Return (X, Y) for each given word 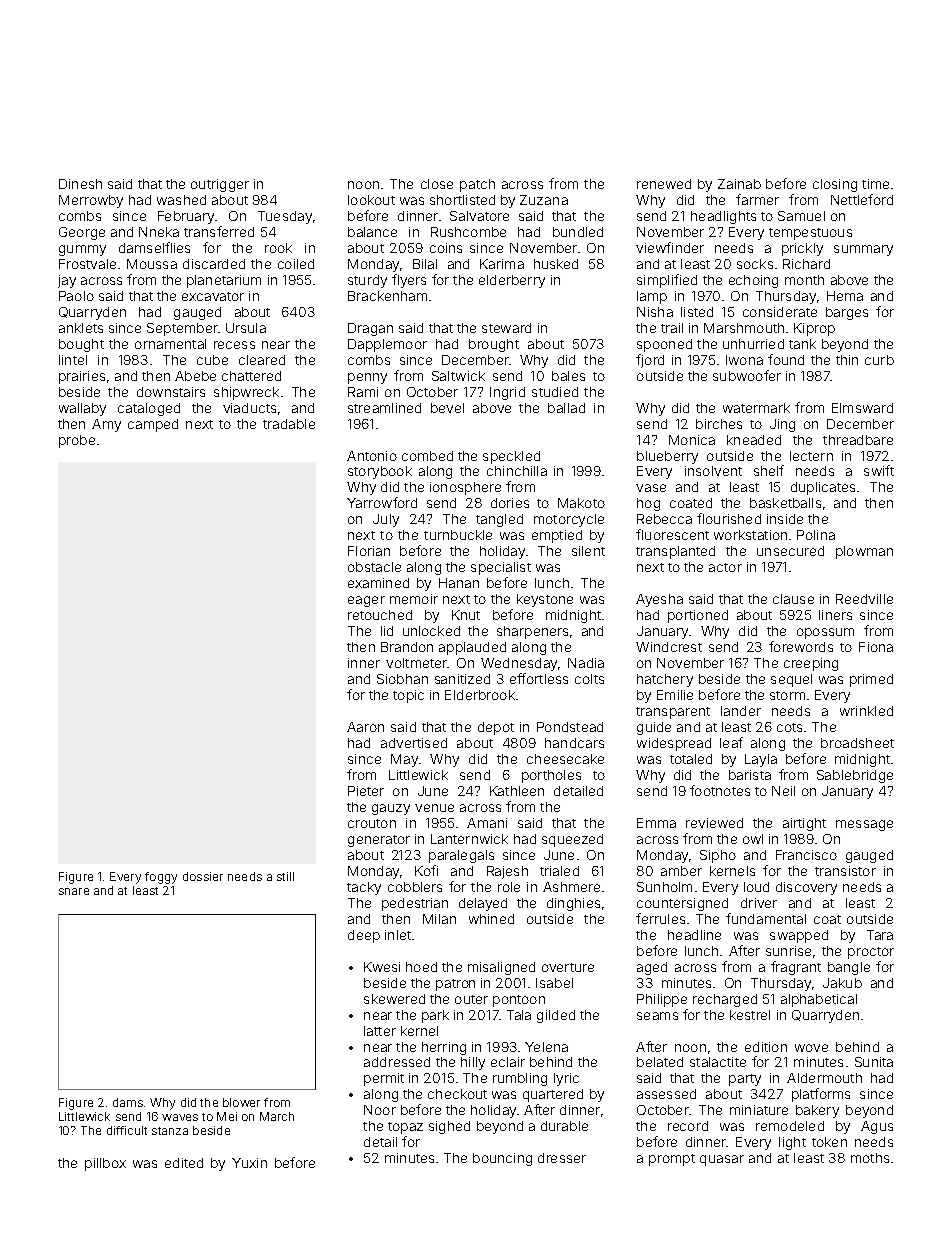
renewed (664, 184)
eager (366, 601)
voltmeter (416, 663)
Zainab (739, 184)
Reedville (864, 599)
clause (793, 599)
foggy (161, 878)
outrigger (220, 185)
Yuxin (249, 1163)
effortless (539, 678)
